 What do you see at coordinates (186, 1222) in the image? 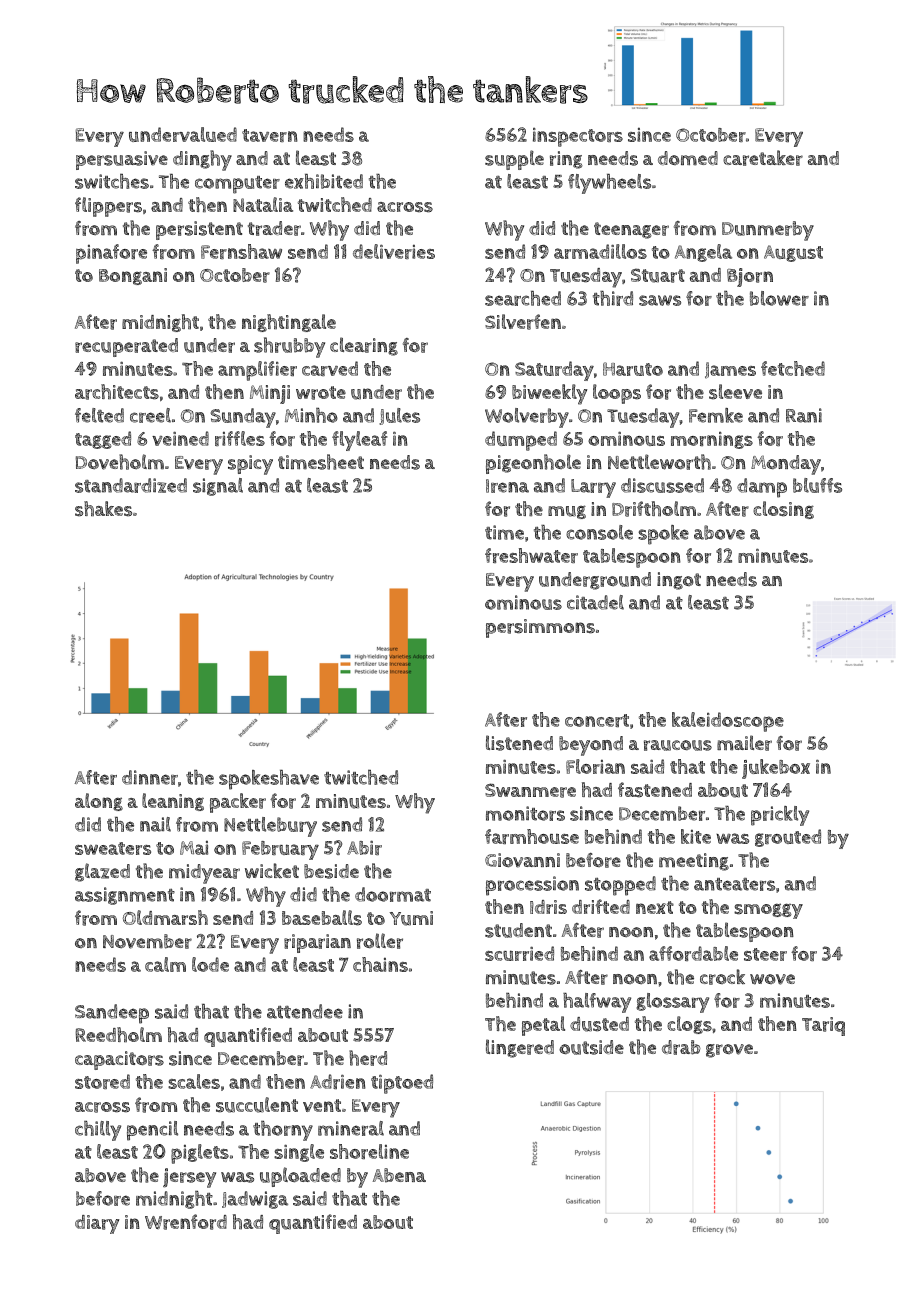
I see `Wrenford` at bounding box center [186, 1222].
